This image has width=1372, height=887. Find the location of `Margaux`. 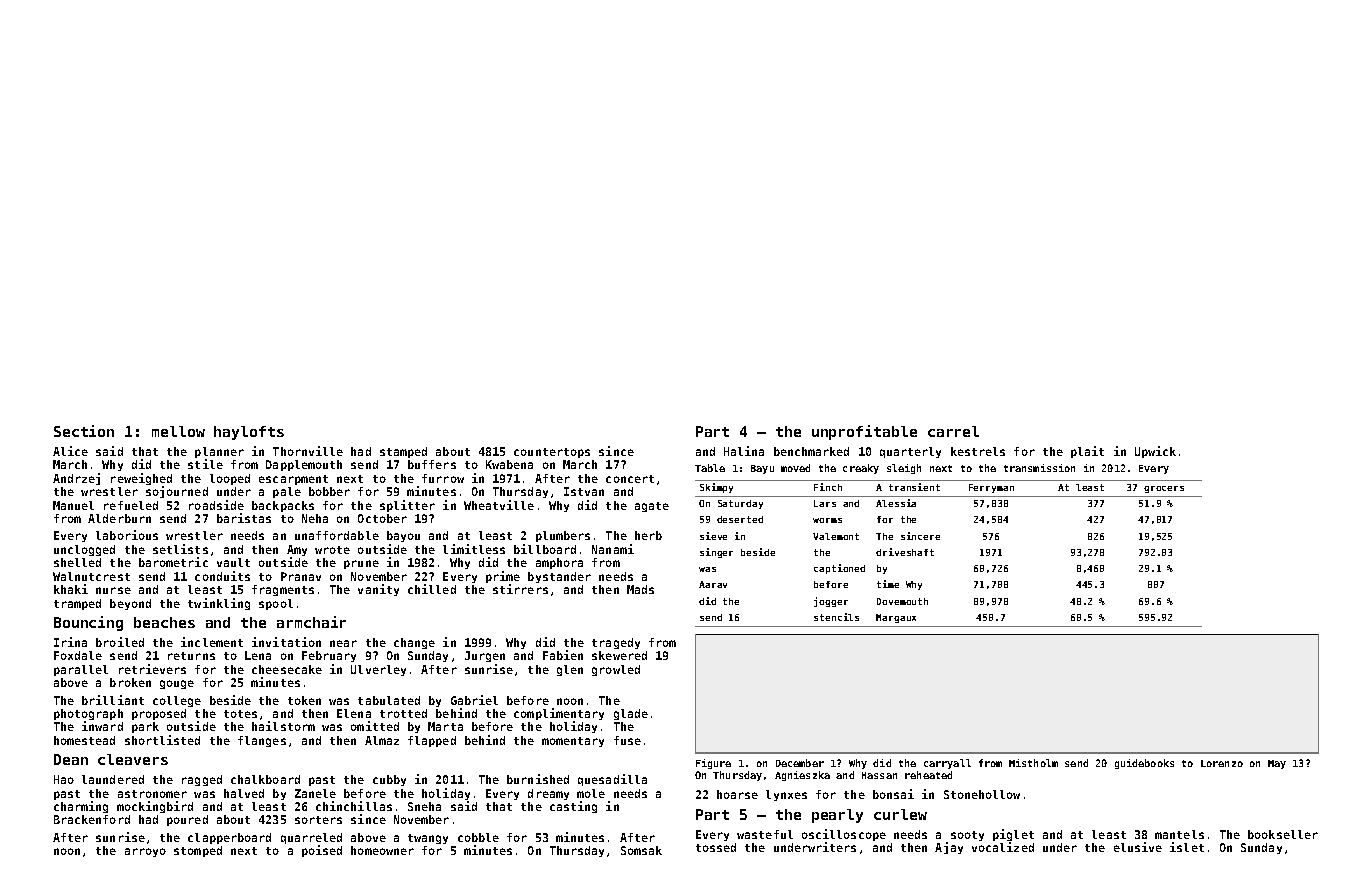

Margaux is located at coordinates (896, 618).
